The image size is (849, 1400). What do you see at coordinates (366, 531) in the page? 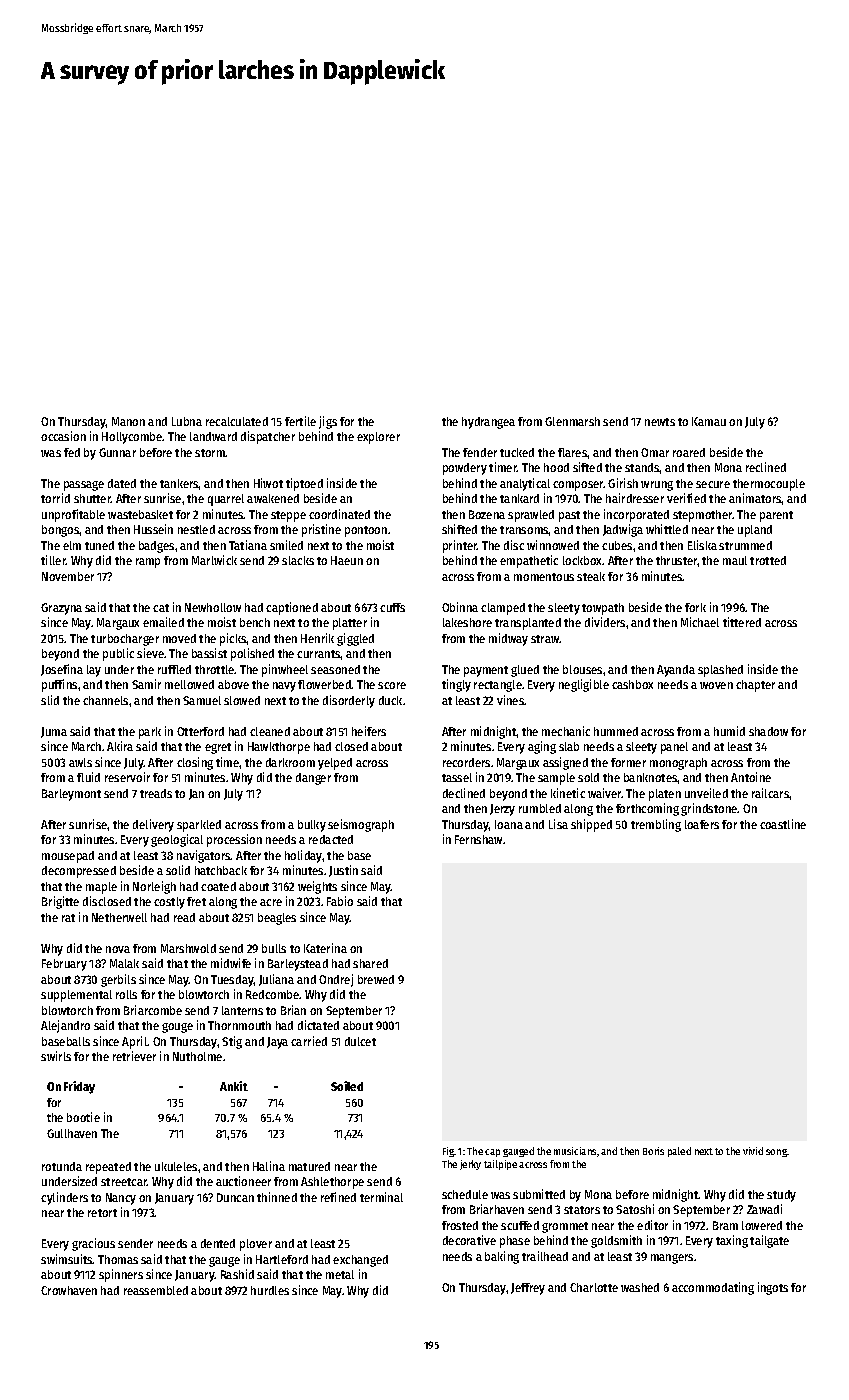
I see `pontoon` at bounding box center [366, 531].
